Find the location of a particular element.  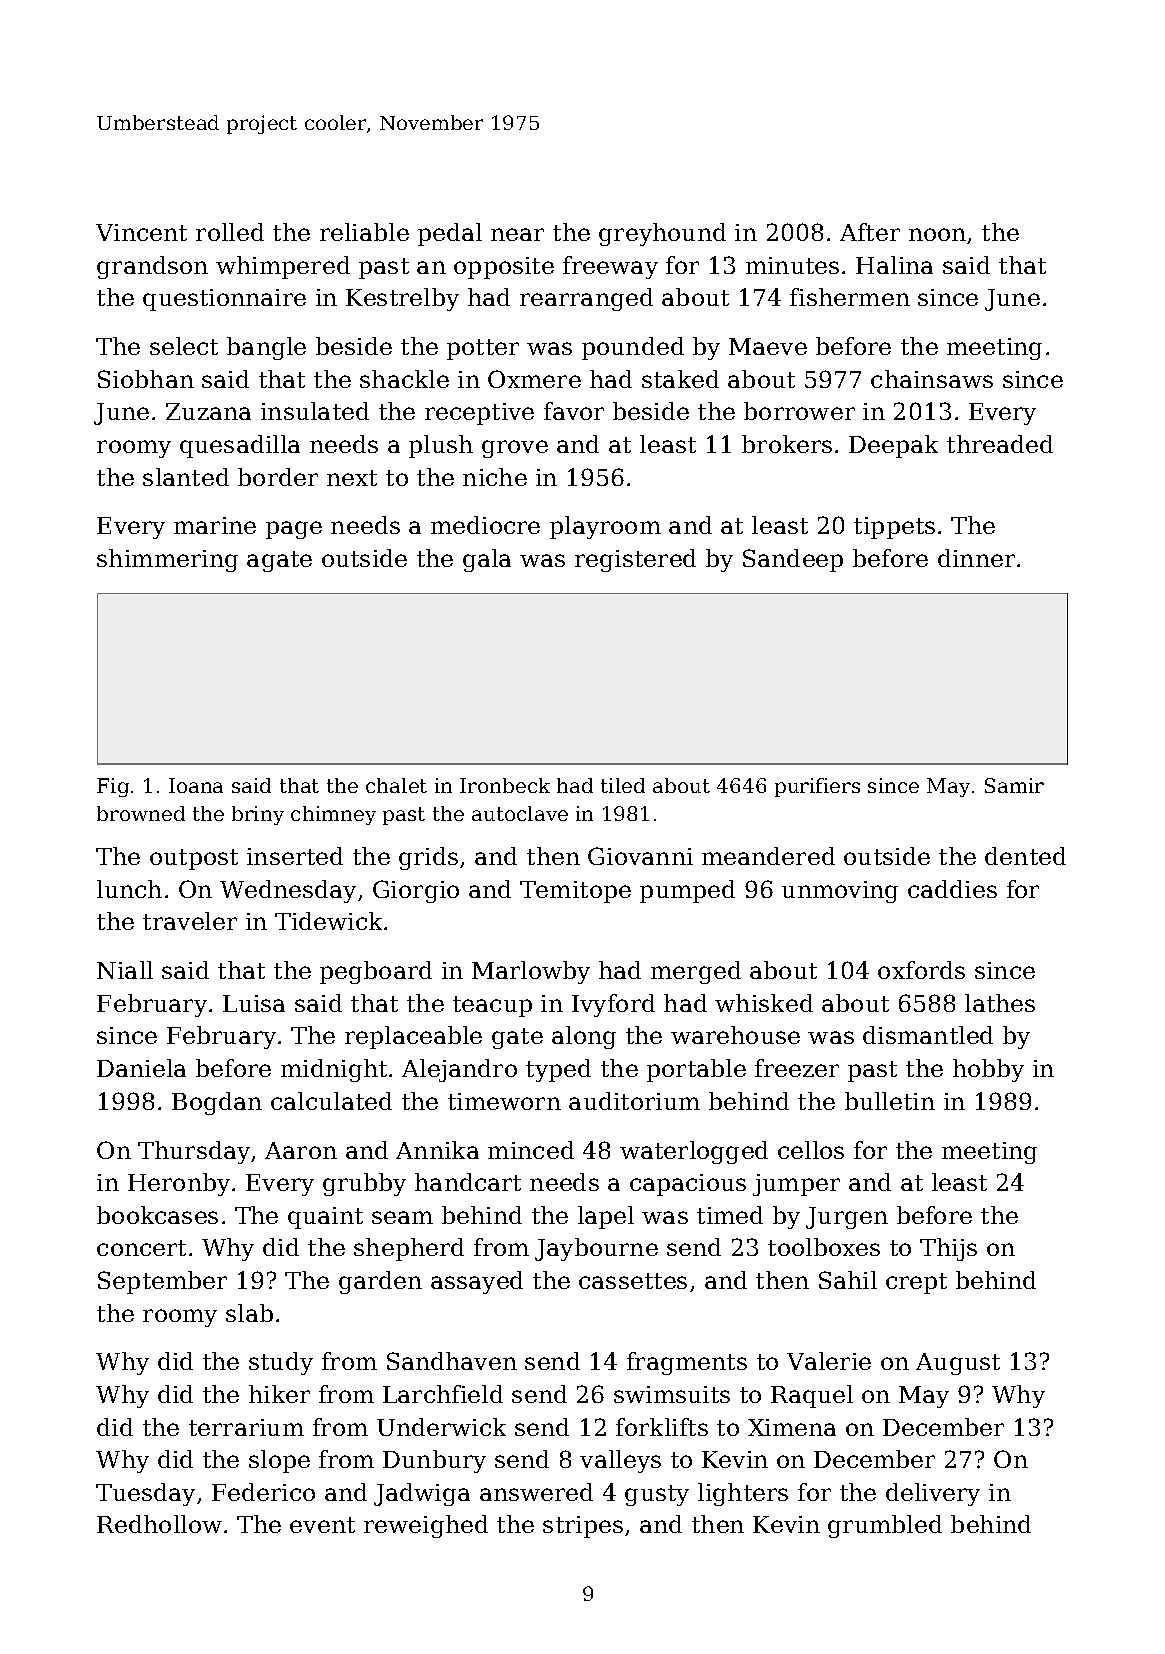

shimmering is located at coordinates (167, 560).
